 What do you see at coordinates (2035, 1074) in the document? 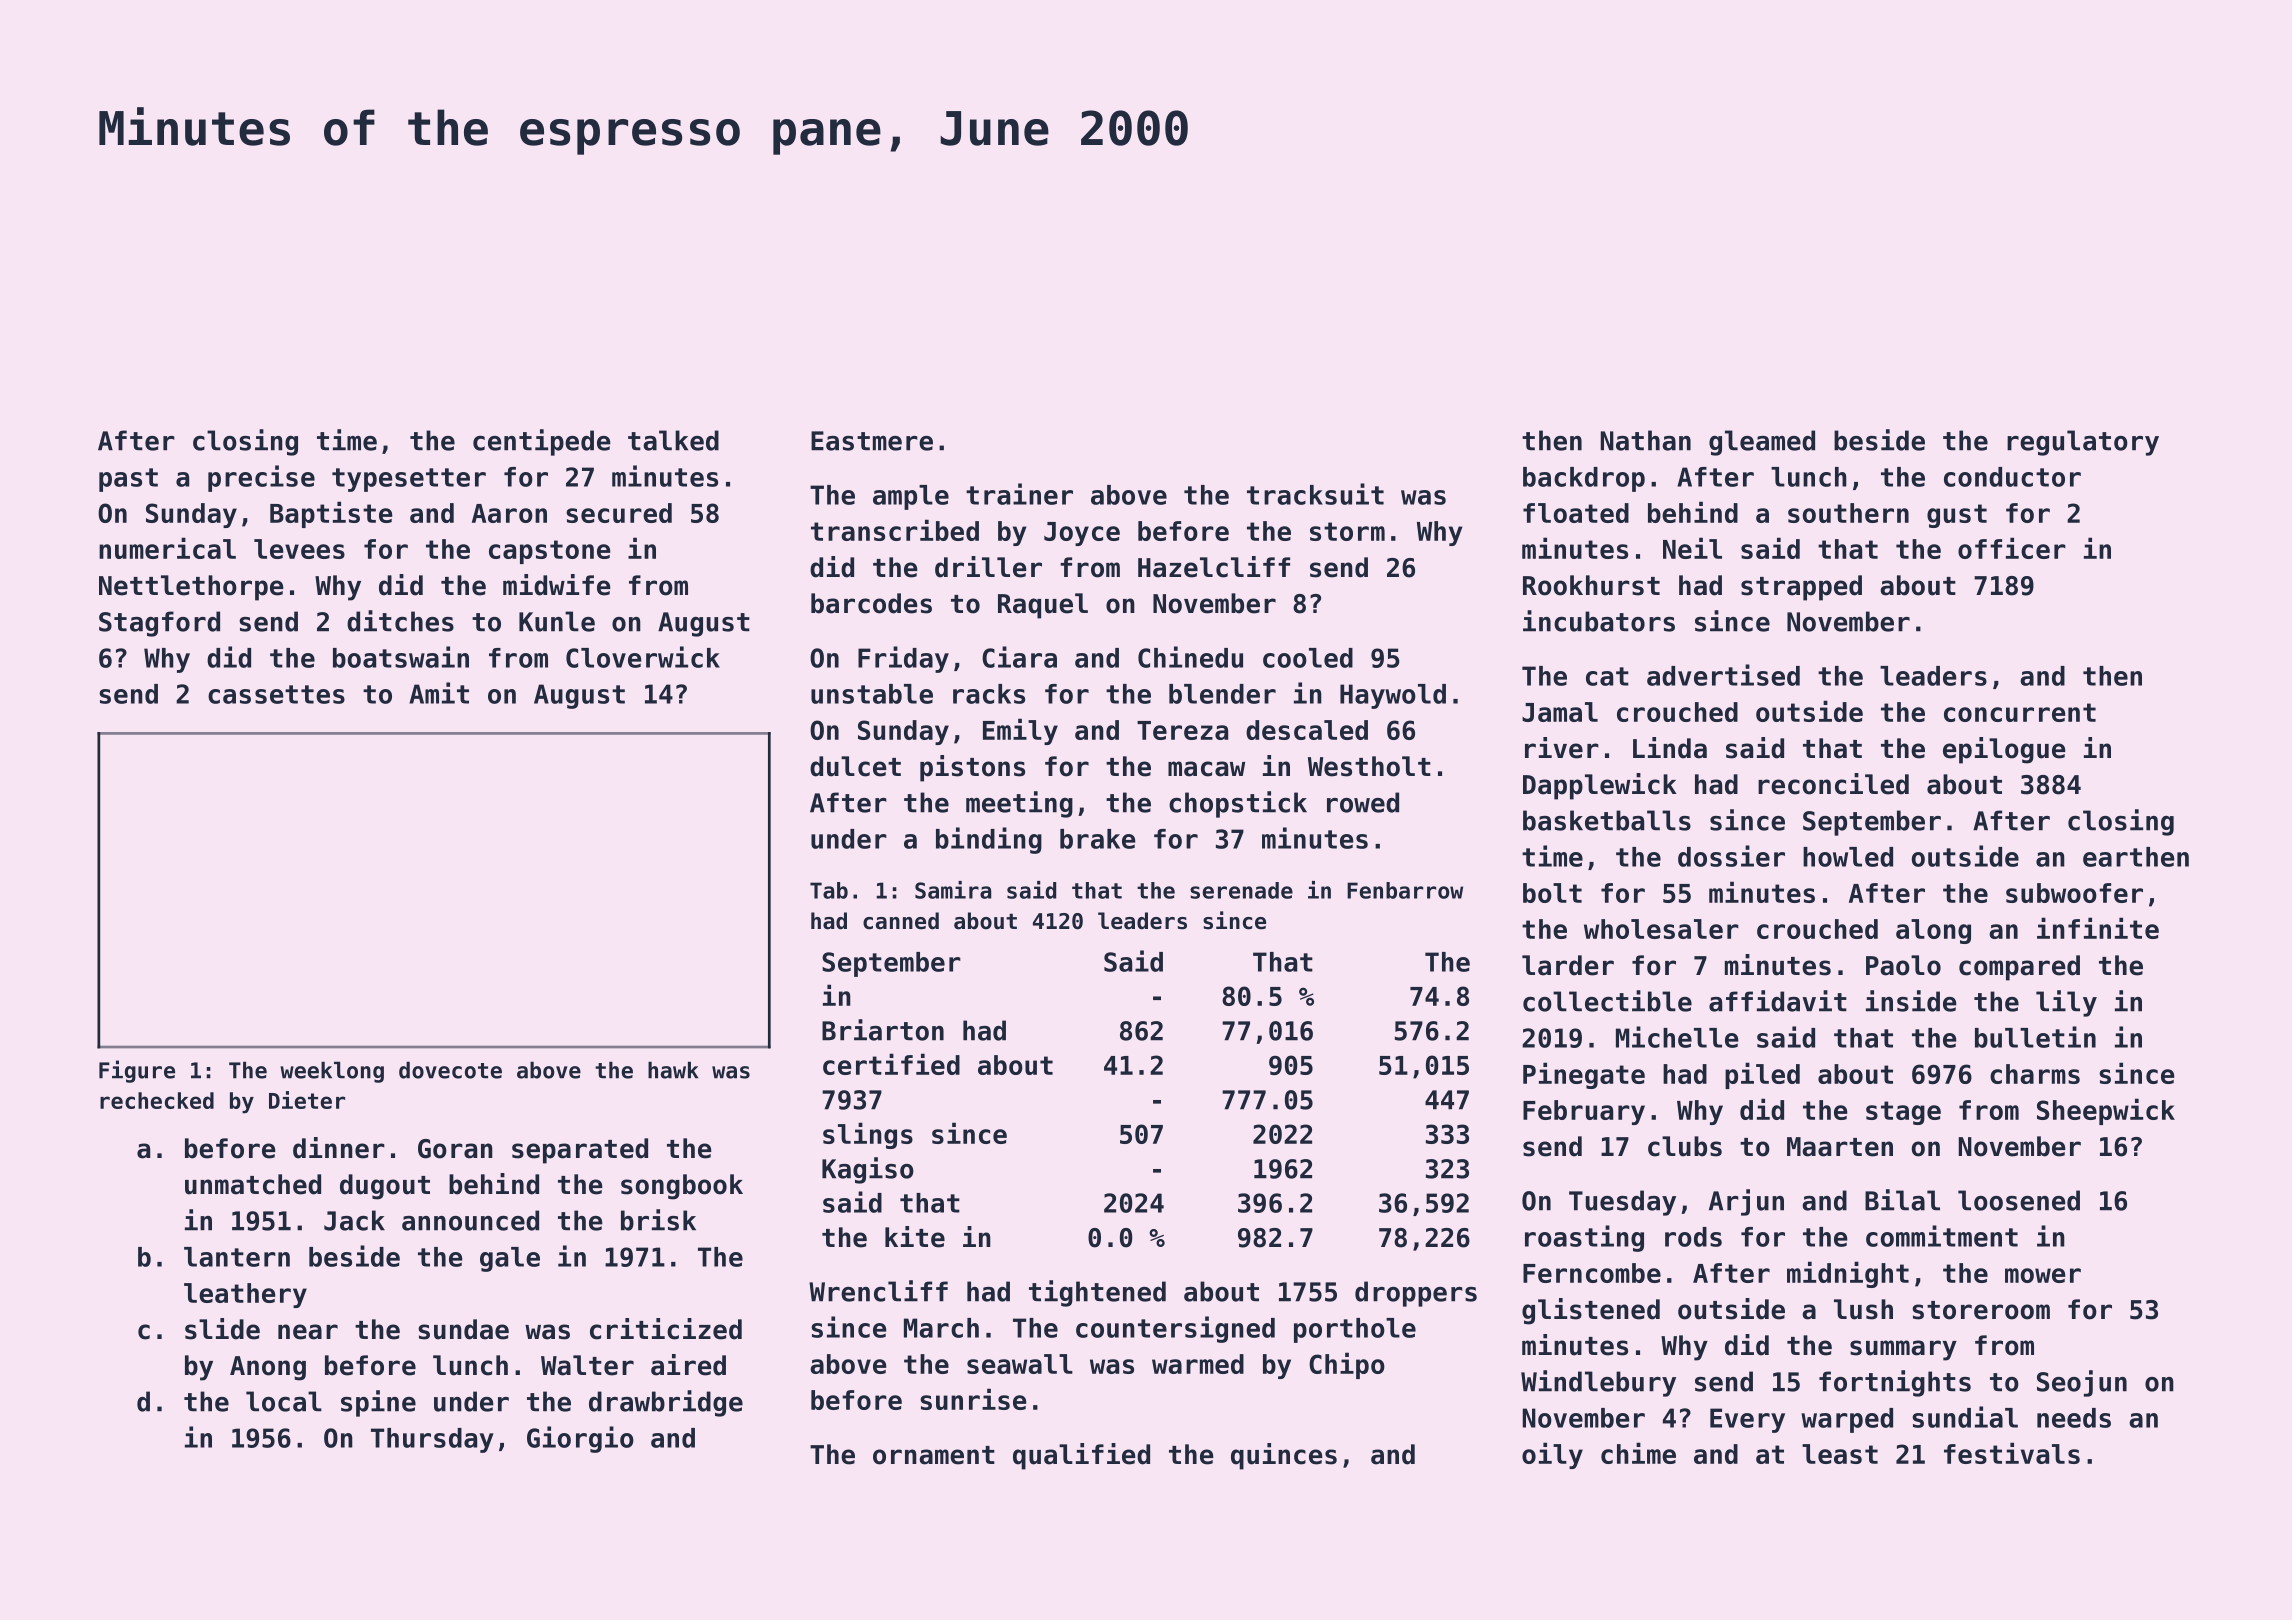
I see `charms` at bounding box center [2035, 1074].
